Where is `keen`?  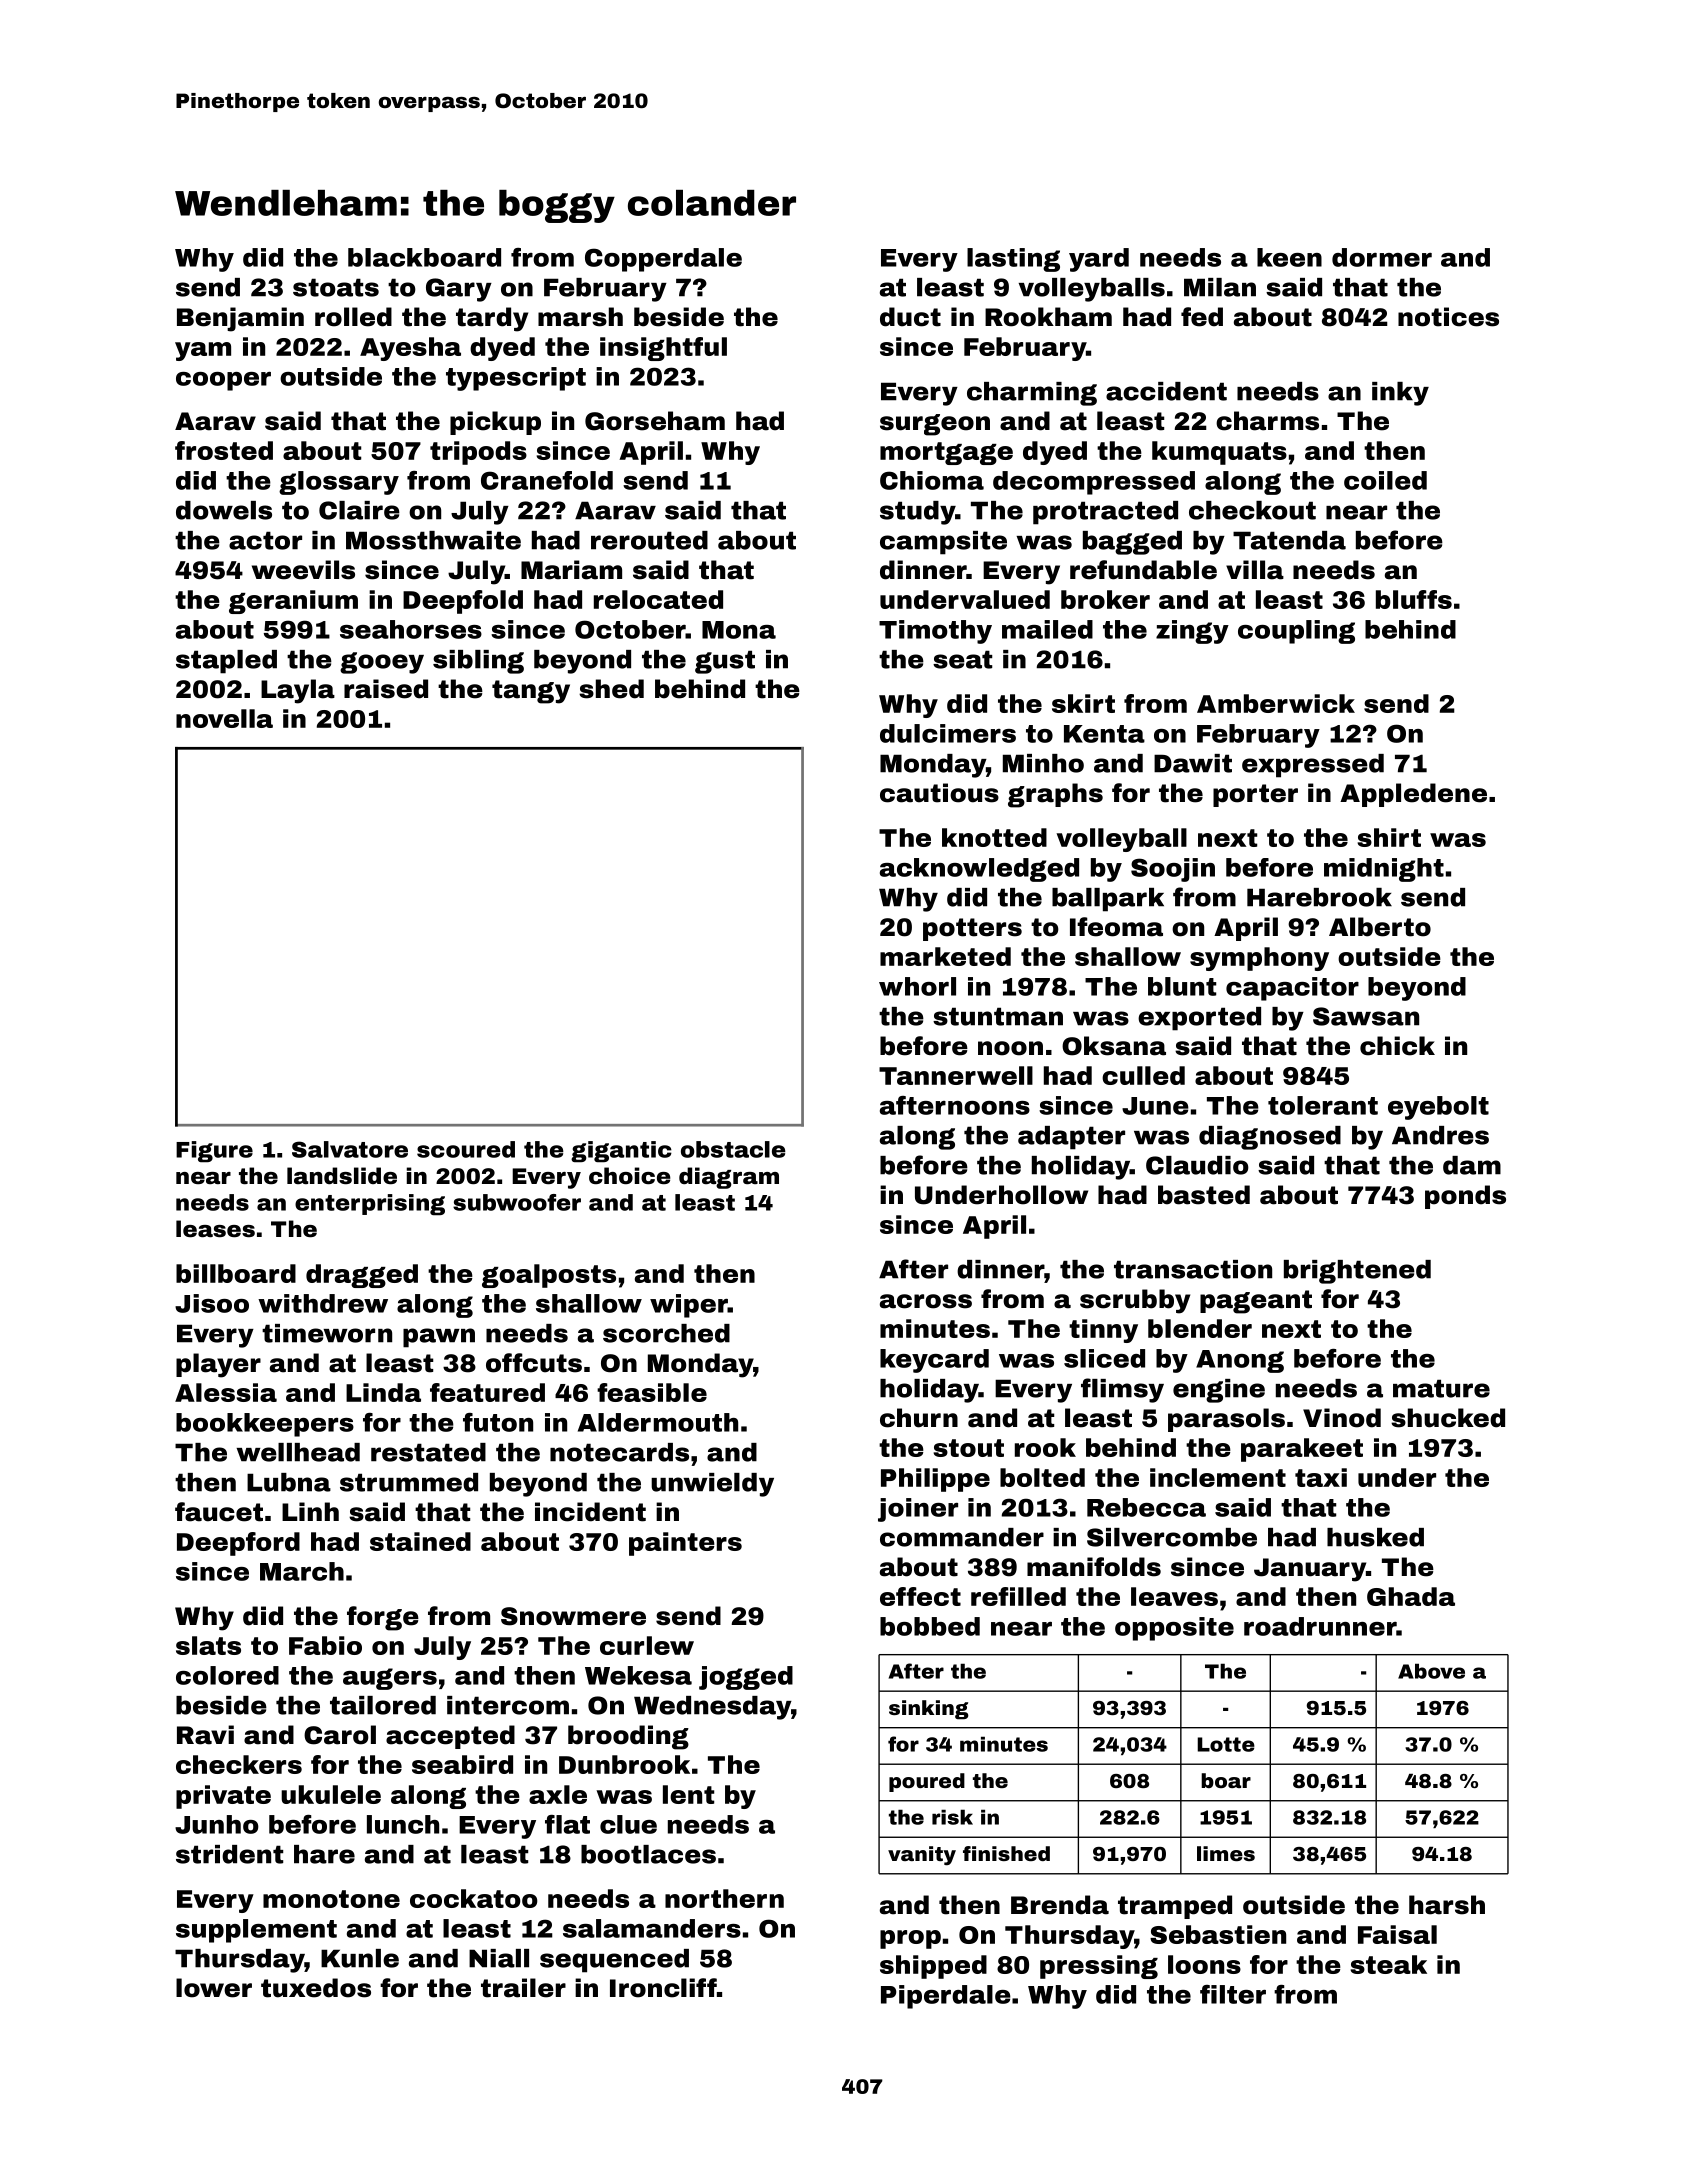
keen is located at coordinates (1289, 257).
